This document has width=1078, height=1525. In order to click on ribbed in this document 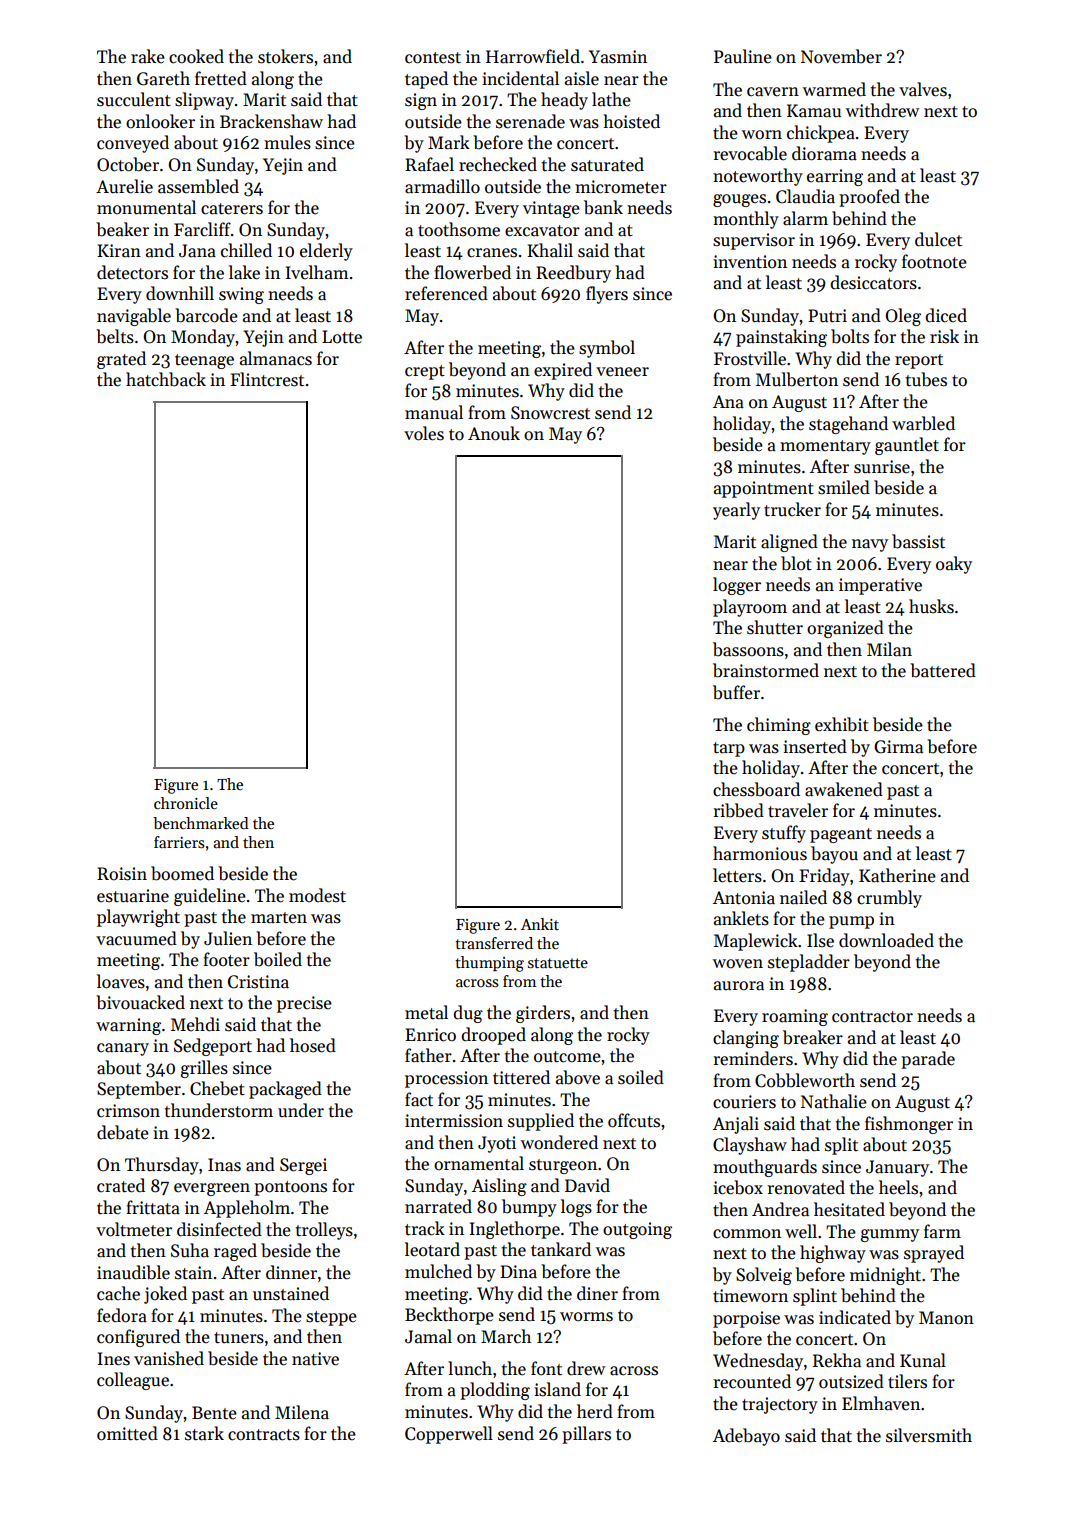, I will do `click(738, 810)`.
